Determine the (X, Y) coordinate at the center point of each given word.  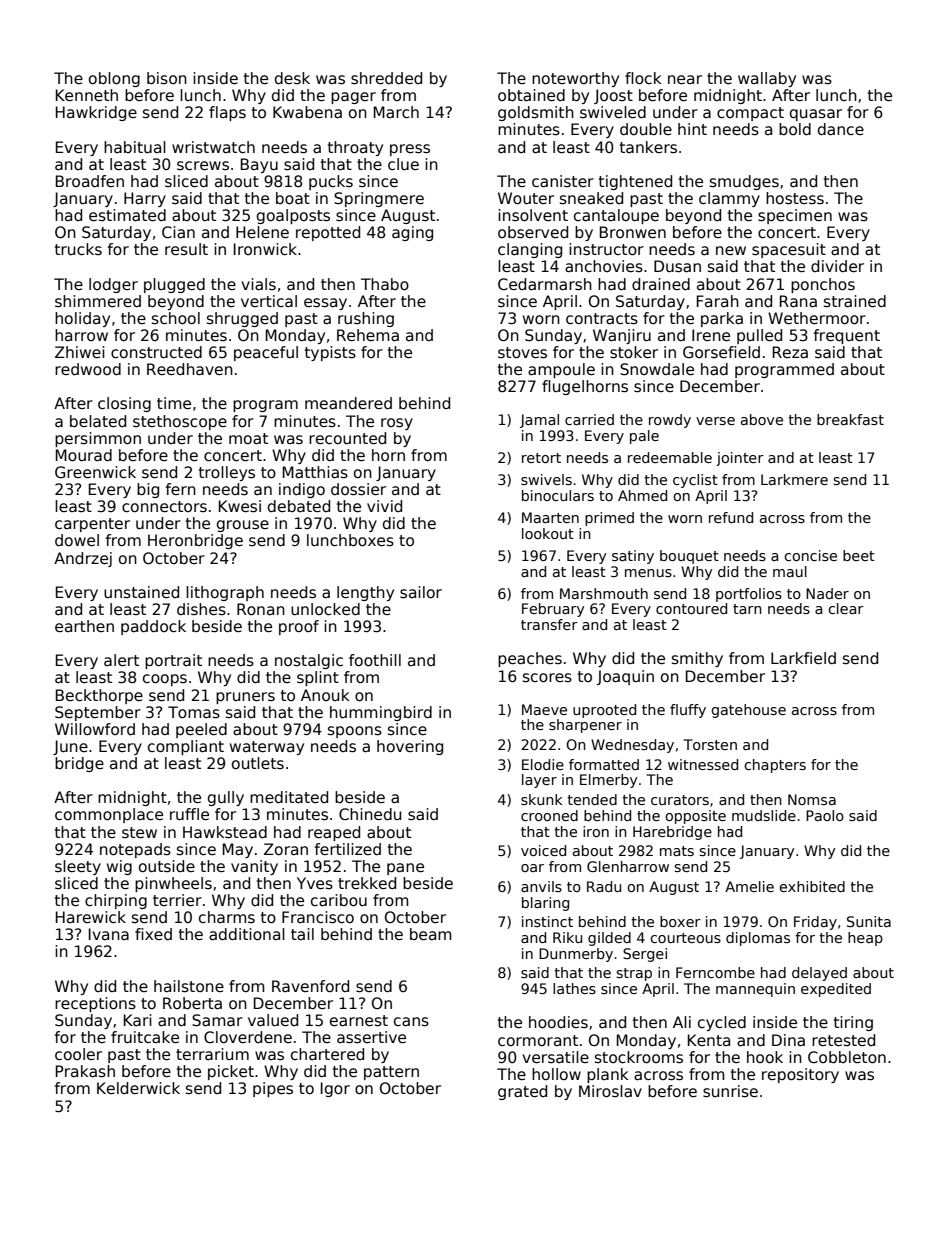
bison (167, 78)
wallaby (767, 79)
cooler (78, 1054)
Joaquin (625, 677)
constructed (156, 352)
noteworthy (575, 79)
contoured (691, 608)
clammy (729, 199)
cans (411, 1022)
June (70, 747)
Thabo (385, 284)
